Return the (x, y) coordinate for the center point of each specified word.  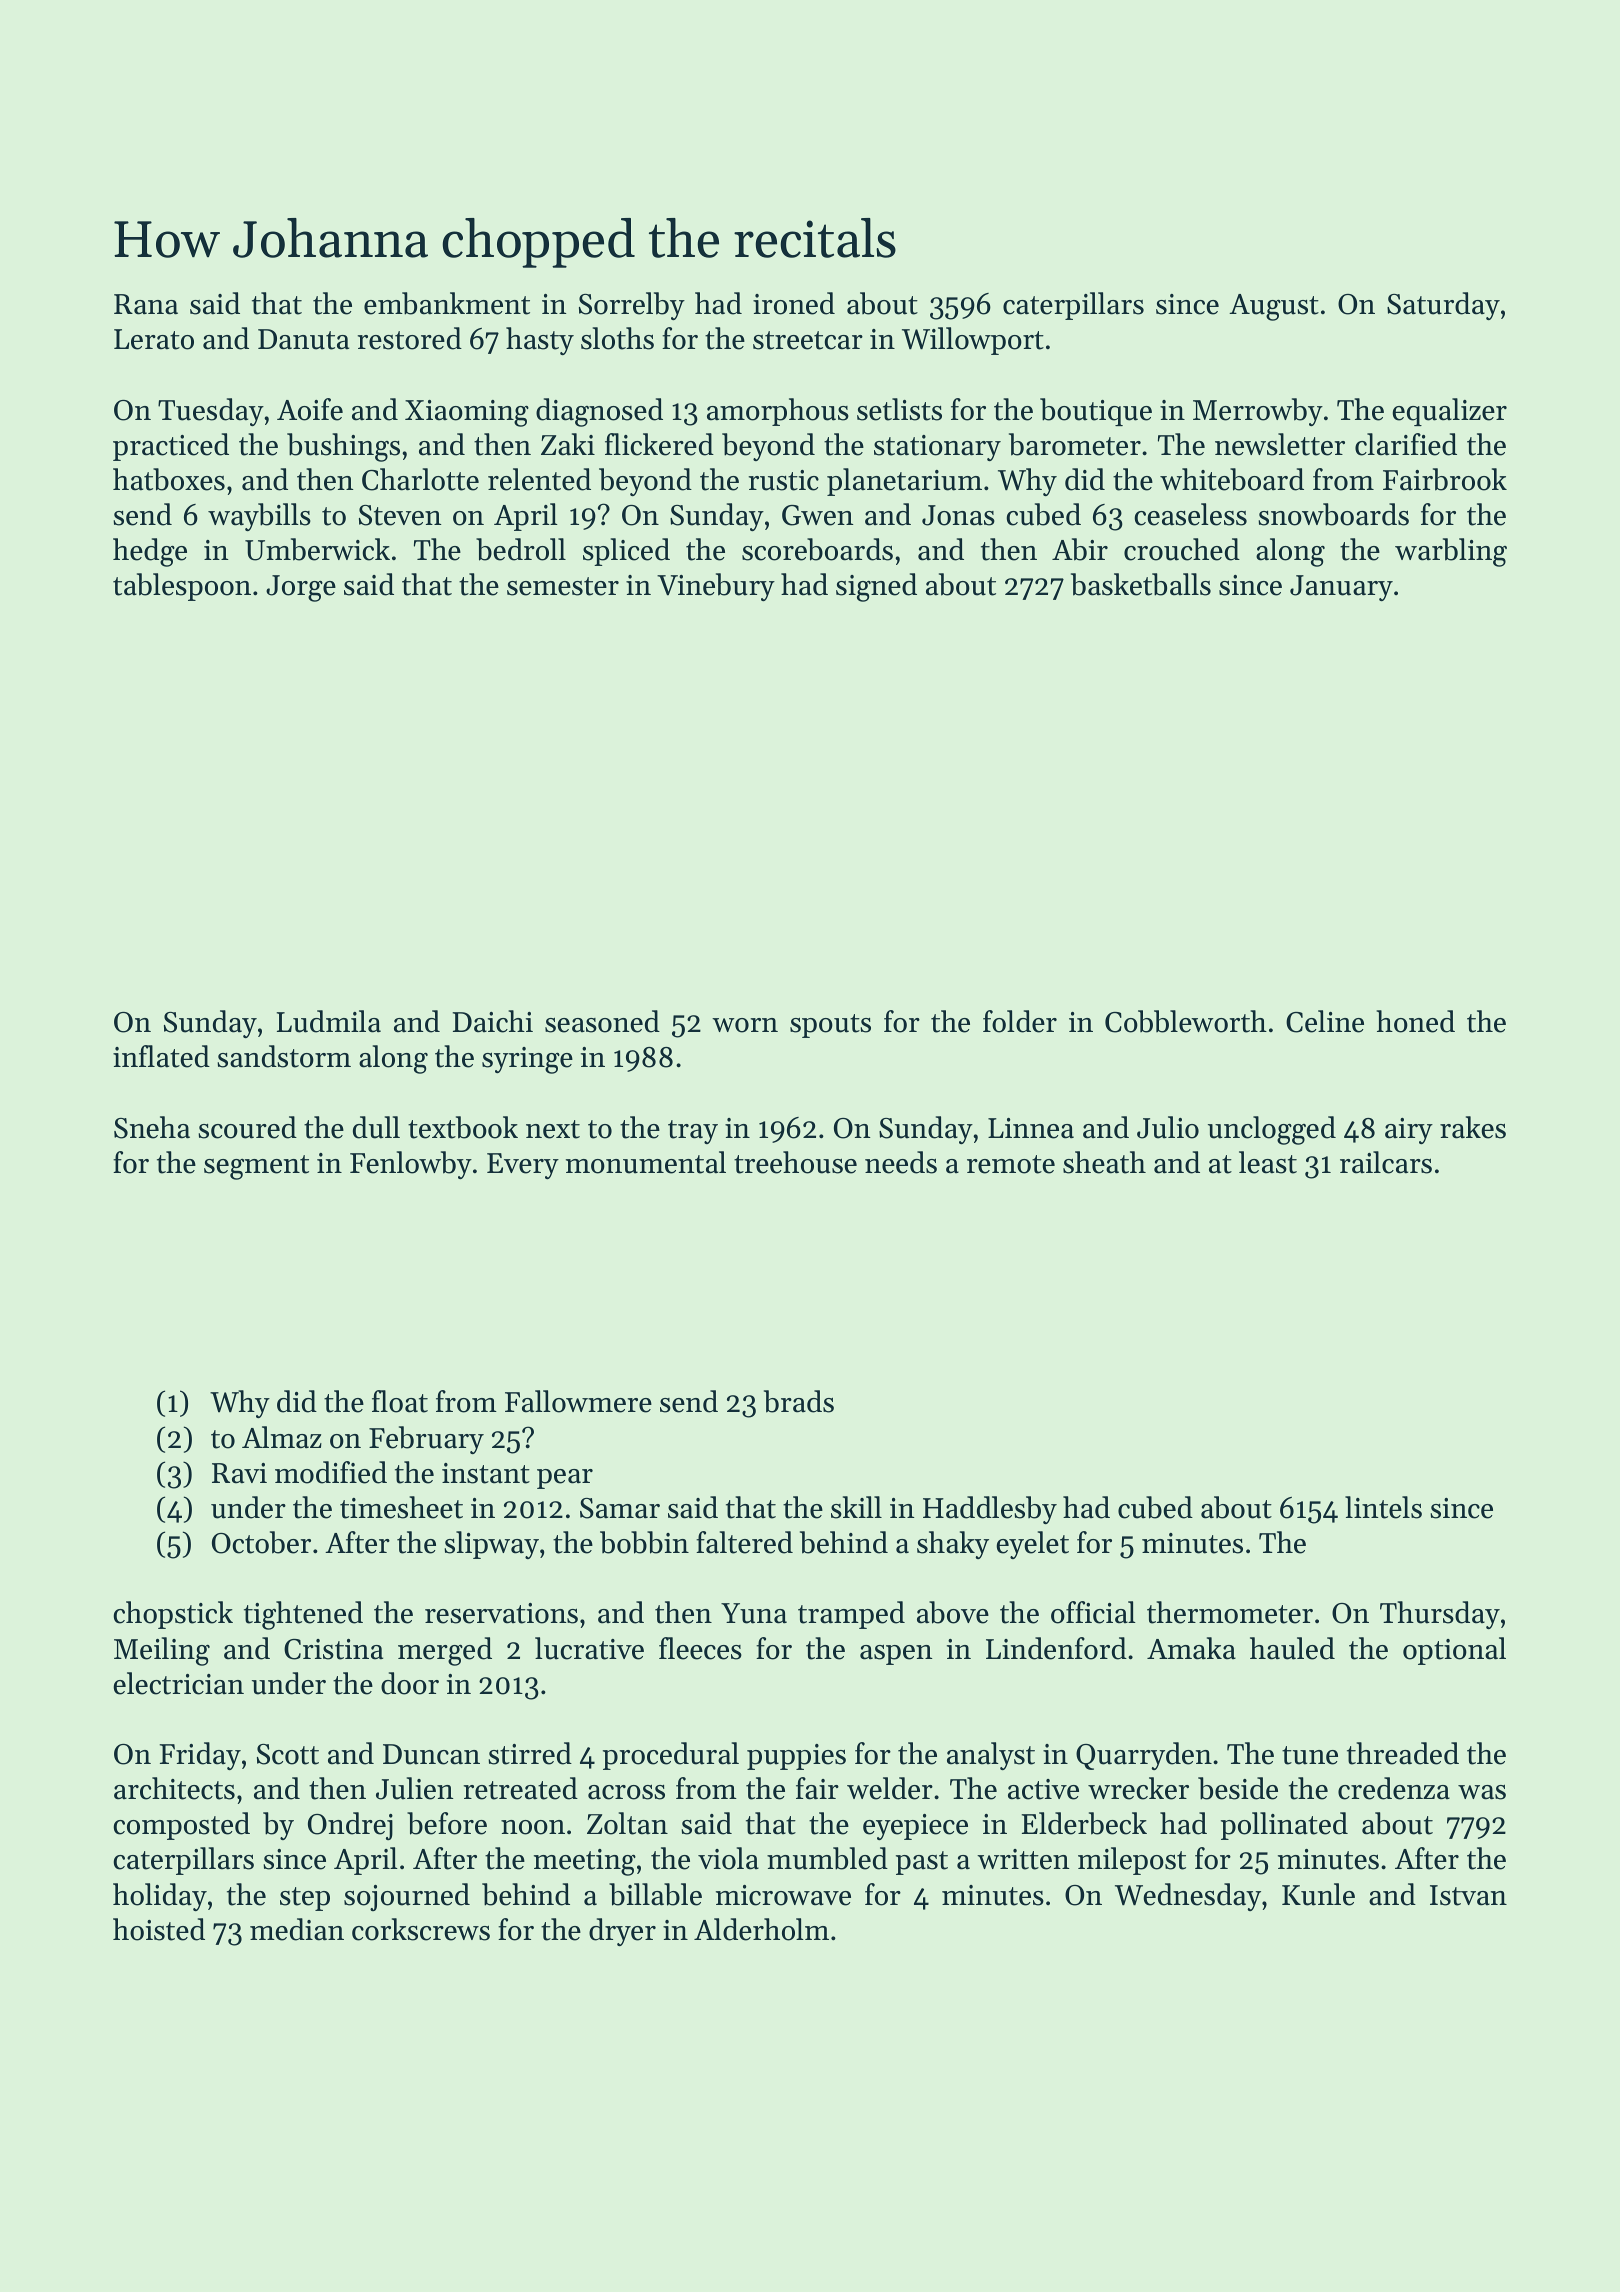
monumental (646, 1162)
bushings (343, 447)
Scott (288, 1754)
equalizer (1449, 412)
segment (256, 1167)
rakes (1473, 1127)
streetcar (808, 340)
